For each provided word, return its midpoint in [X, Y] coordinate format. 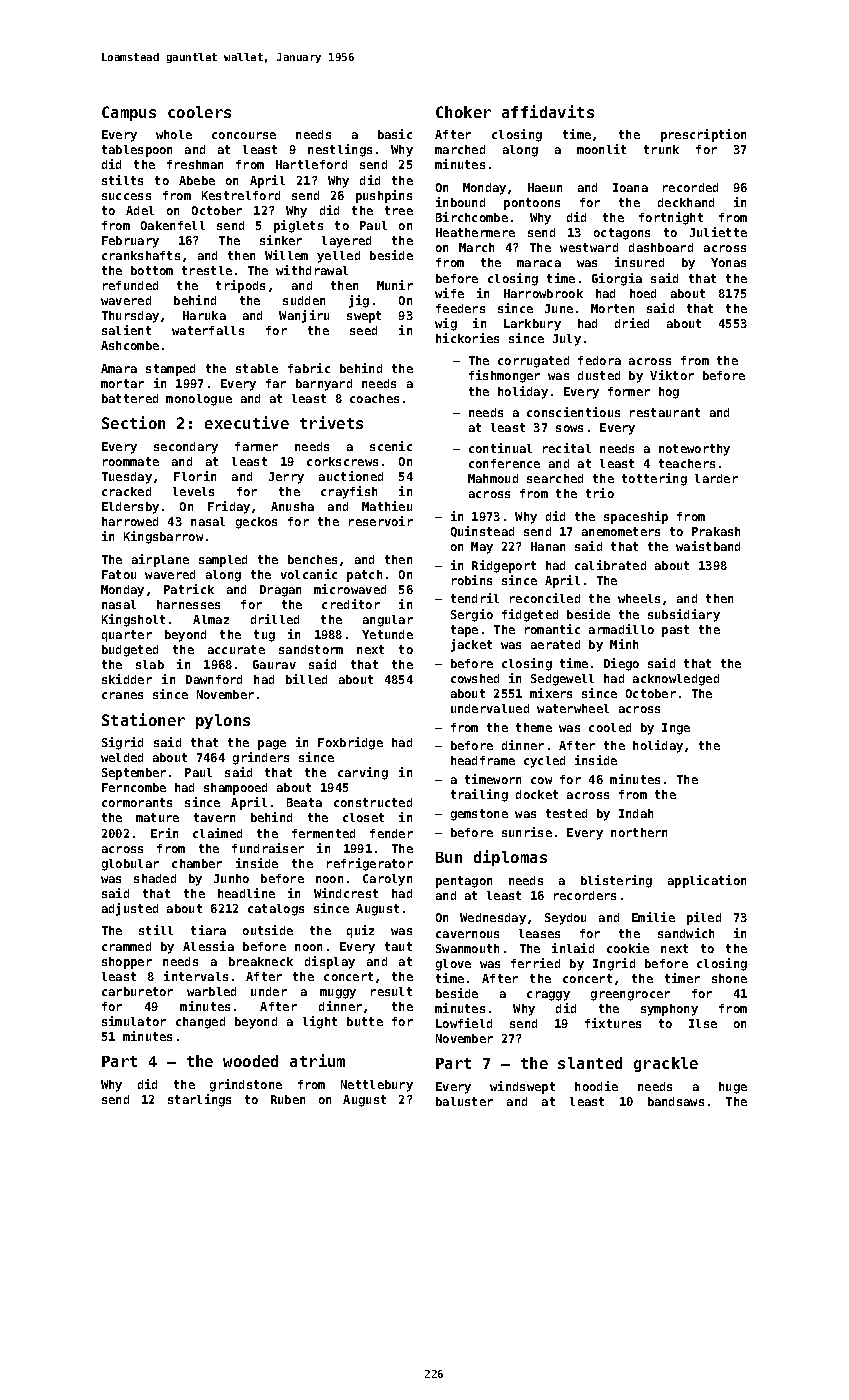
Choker [463, 112]
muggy [338, 994]
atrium [317, 1060]
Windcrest [346, 893]
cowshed [475, 678]
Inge [676, 729]
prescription [703, 135]
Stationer [143, 719]
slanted [590, 1063]
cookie [628, 948]
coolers [199, 112]
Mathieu [387, 506]
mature [157, 817]
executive [247, 422]
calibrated [610, 565]
